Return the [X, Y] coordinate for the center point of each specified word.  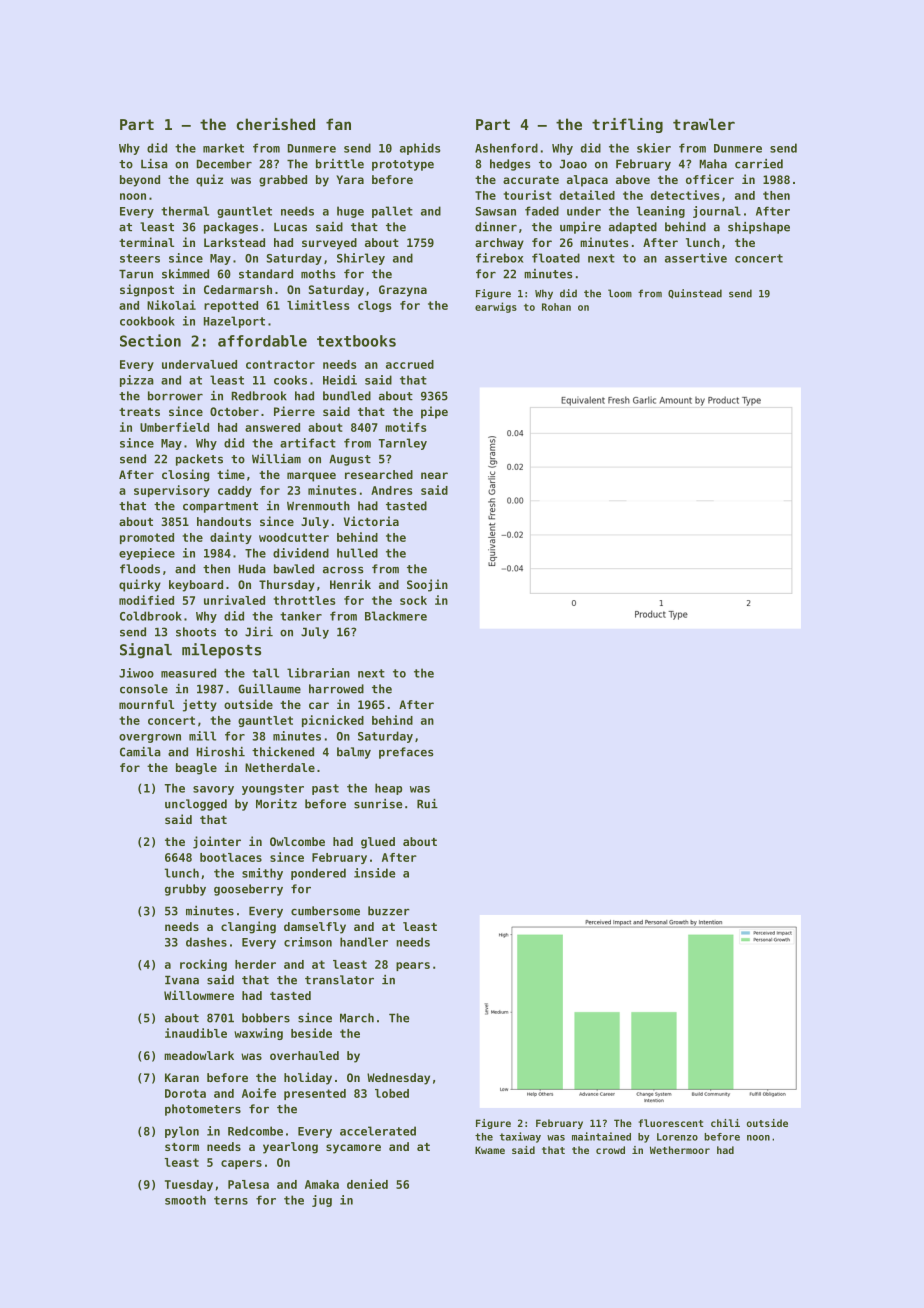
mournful [146, 704]
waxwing [258, 1034]
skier [654, 148]
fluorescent [670, 1123]
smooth [185, 1200]
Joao [573, 164]
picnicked [333, 721]
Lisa [154, 164]
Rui [427, 804]
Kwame [490, 1150]
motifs [405, 427]
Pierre [294, 411]
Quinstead [695, 294]
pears [413, 966]
